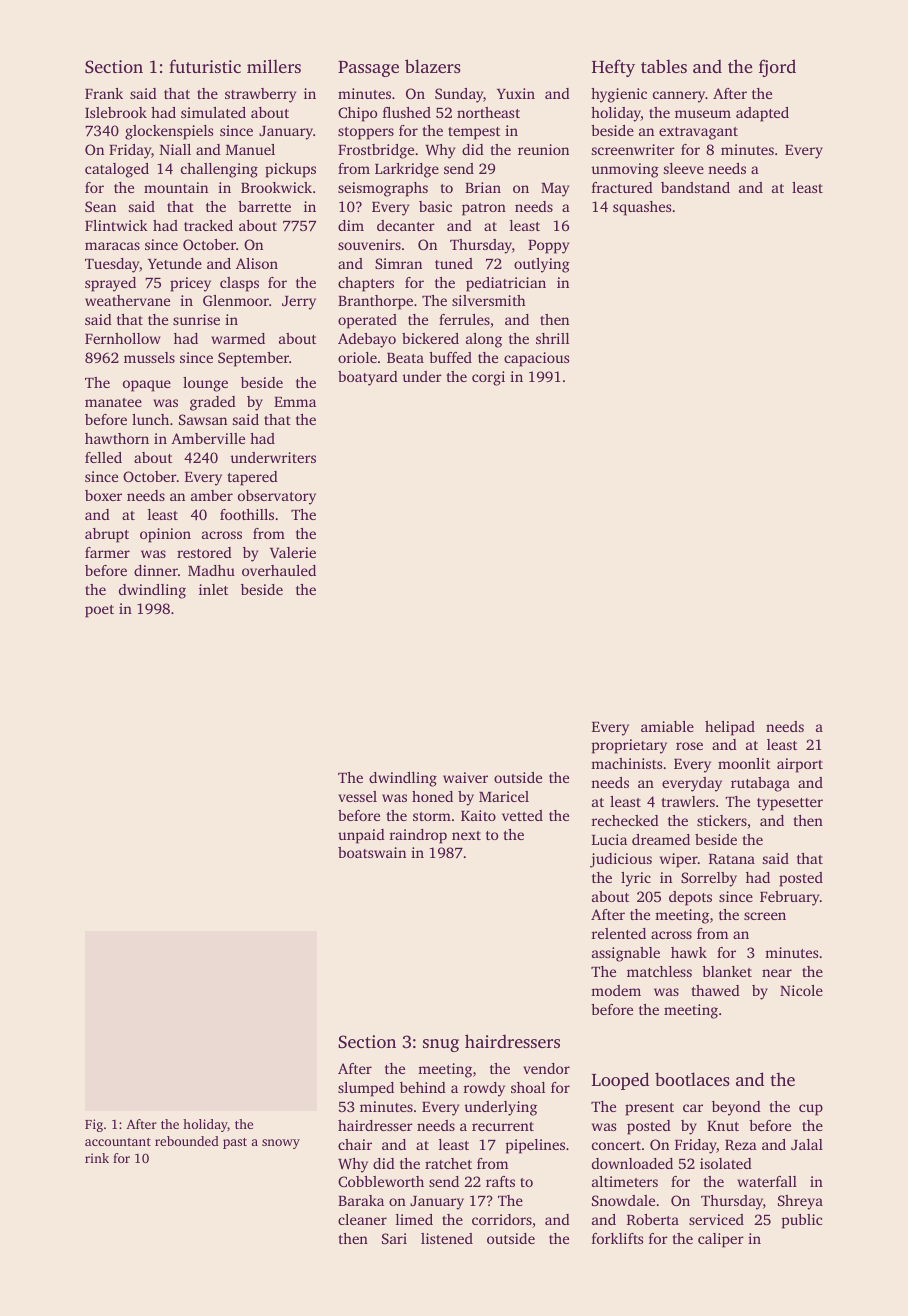 This screenshot has width=908, height=1316. Describe the element at coordinates (357, 796) in the screenshot. I see `vessel` at that location.
